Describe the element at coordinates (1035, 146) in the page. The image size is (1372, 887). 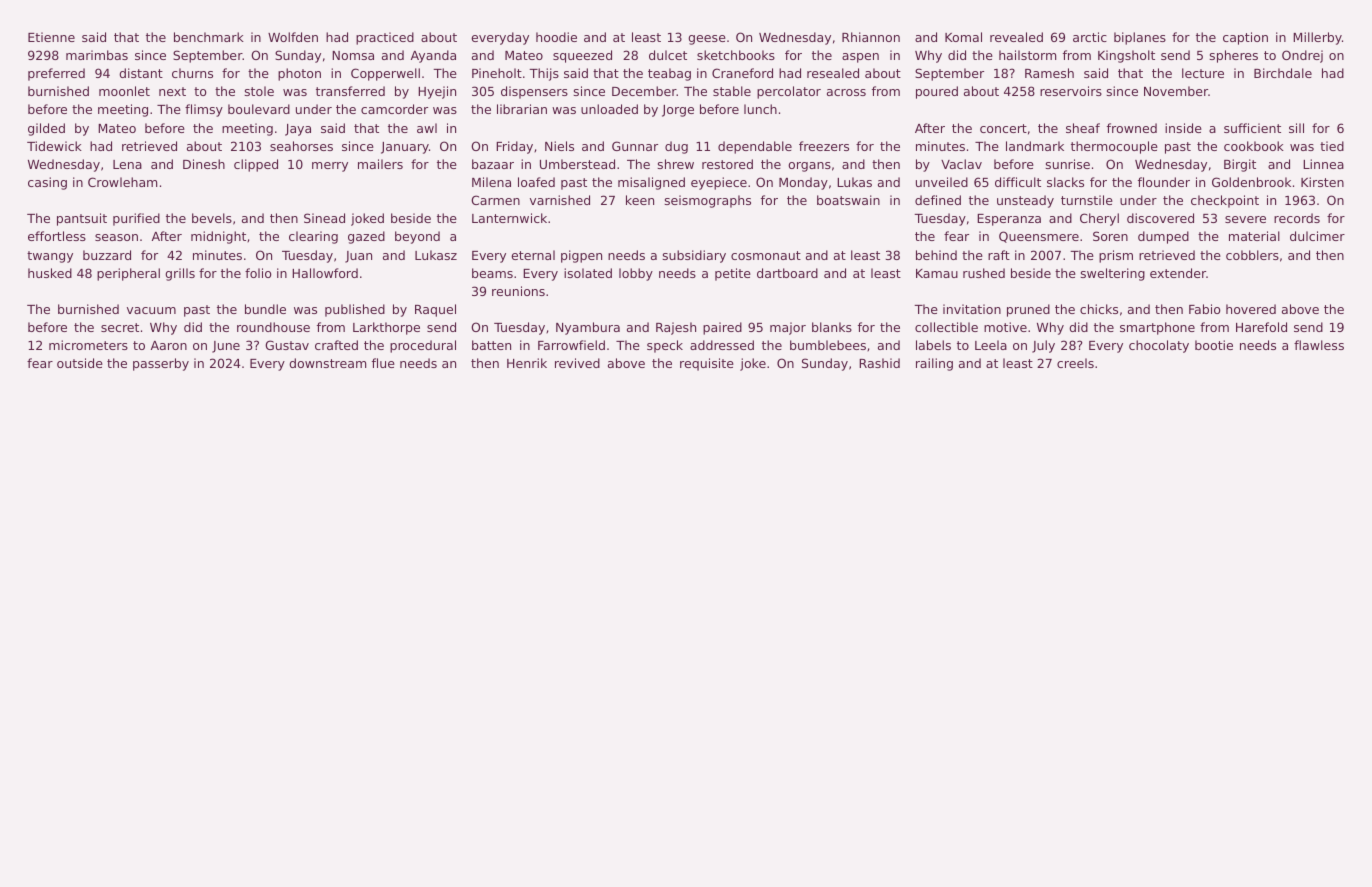
I see `landmark` at that location.
